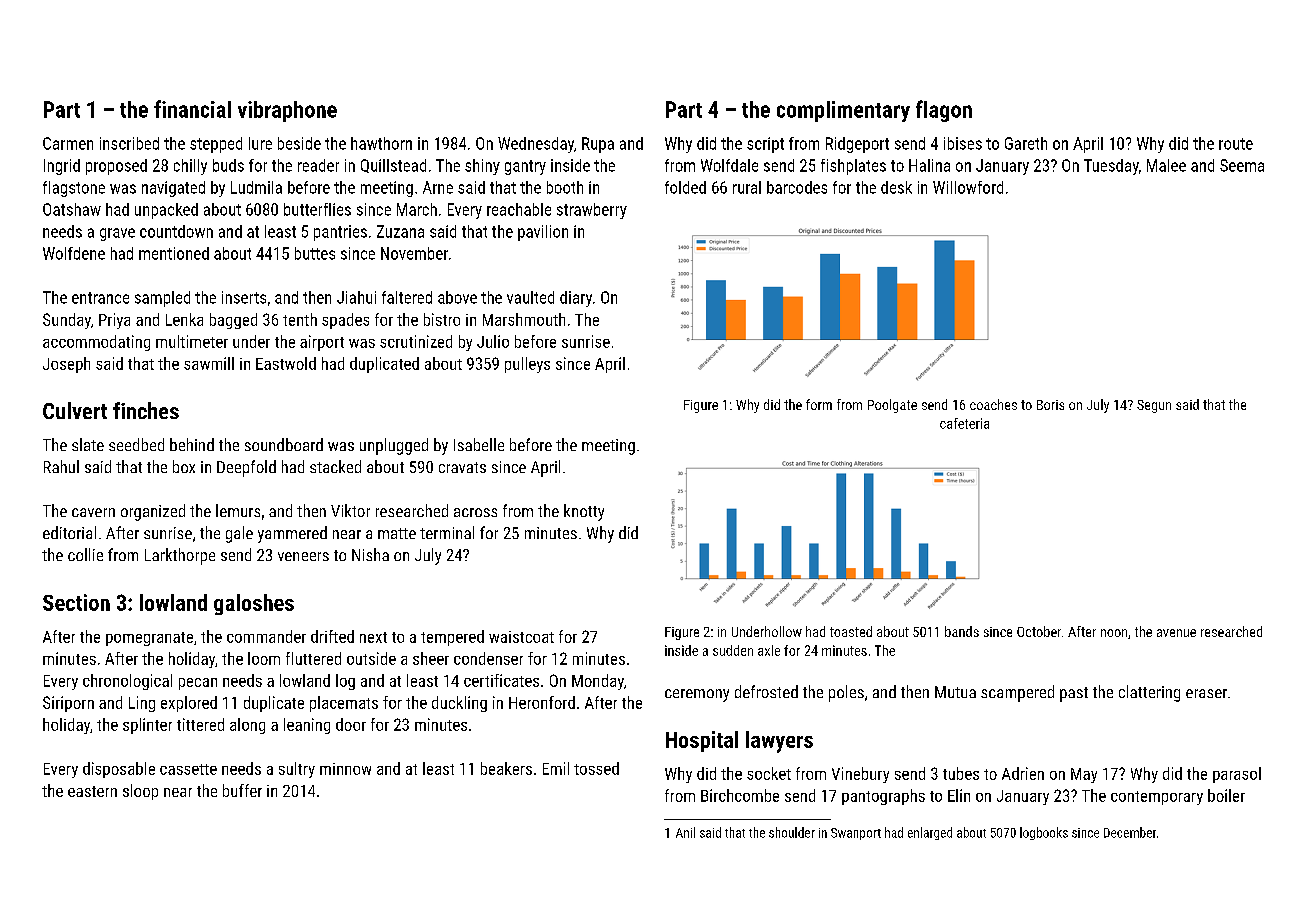  Describe the element at coordinates (479, 444) in the document. I see `Isabelle` at that location.
